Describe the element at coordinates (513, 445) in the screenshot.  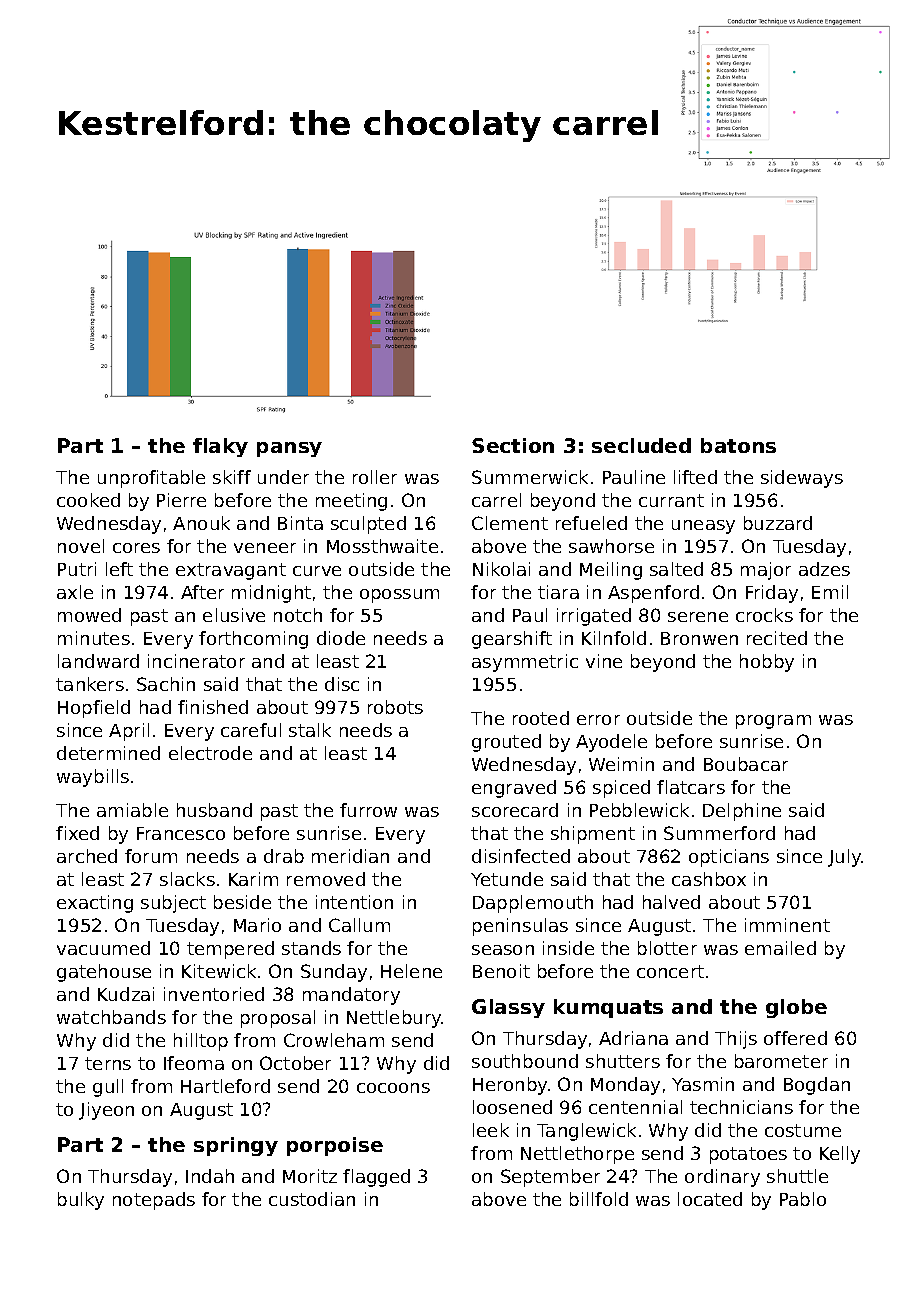
I see `Section` at that location.
